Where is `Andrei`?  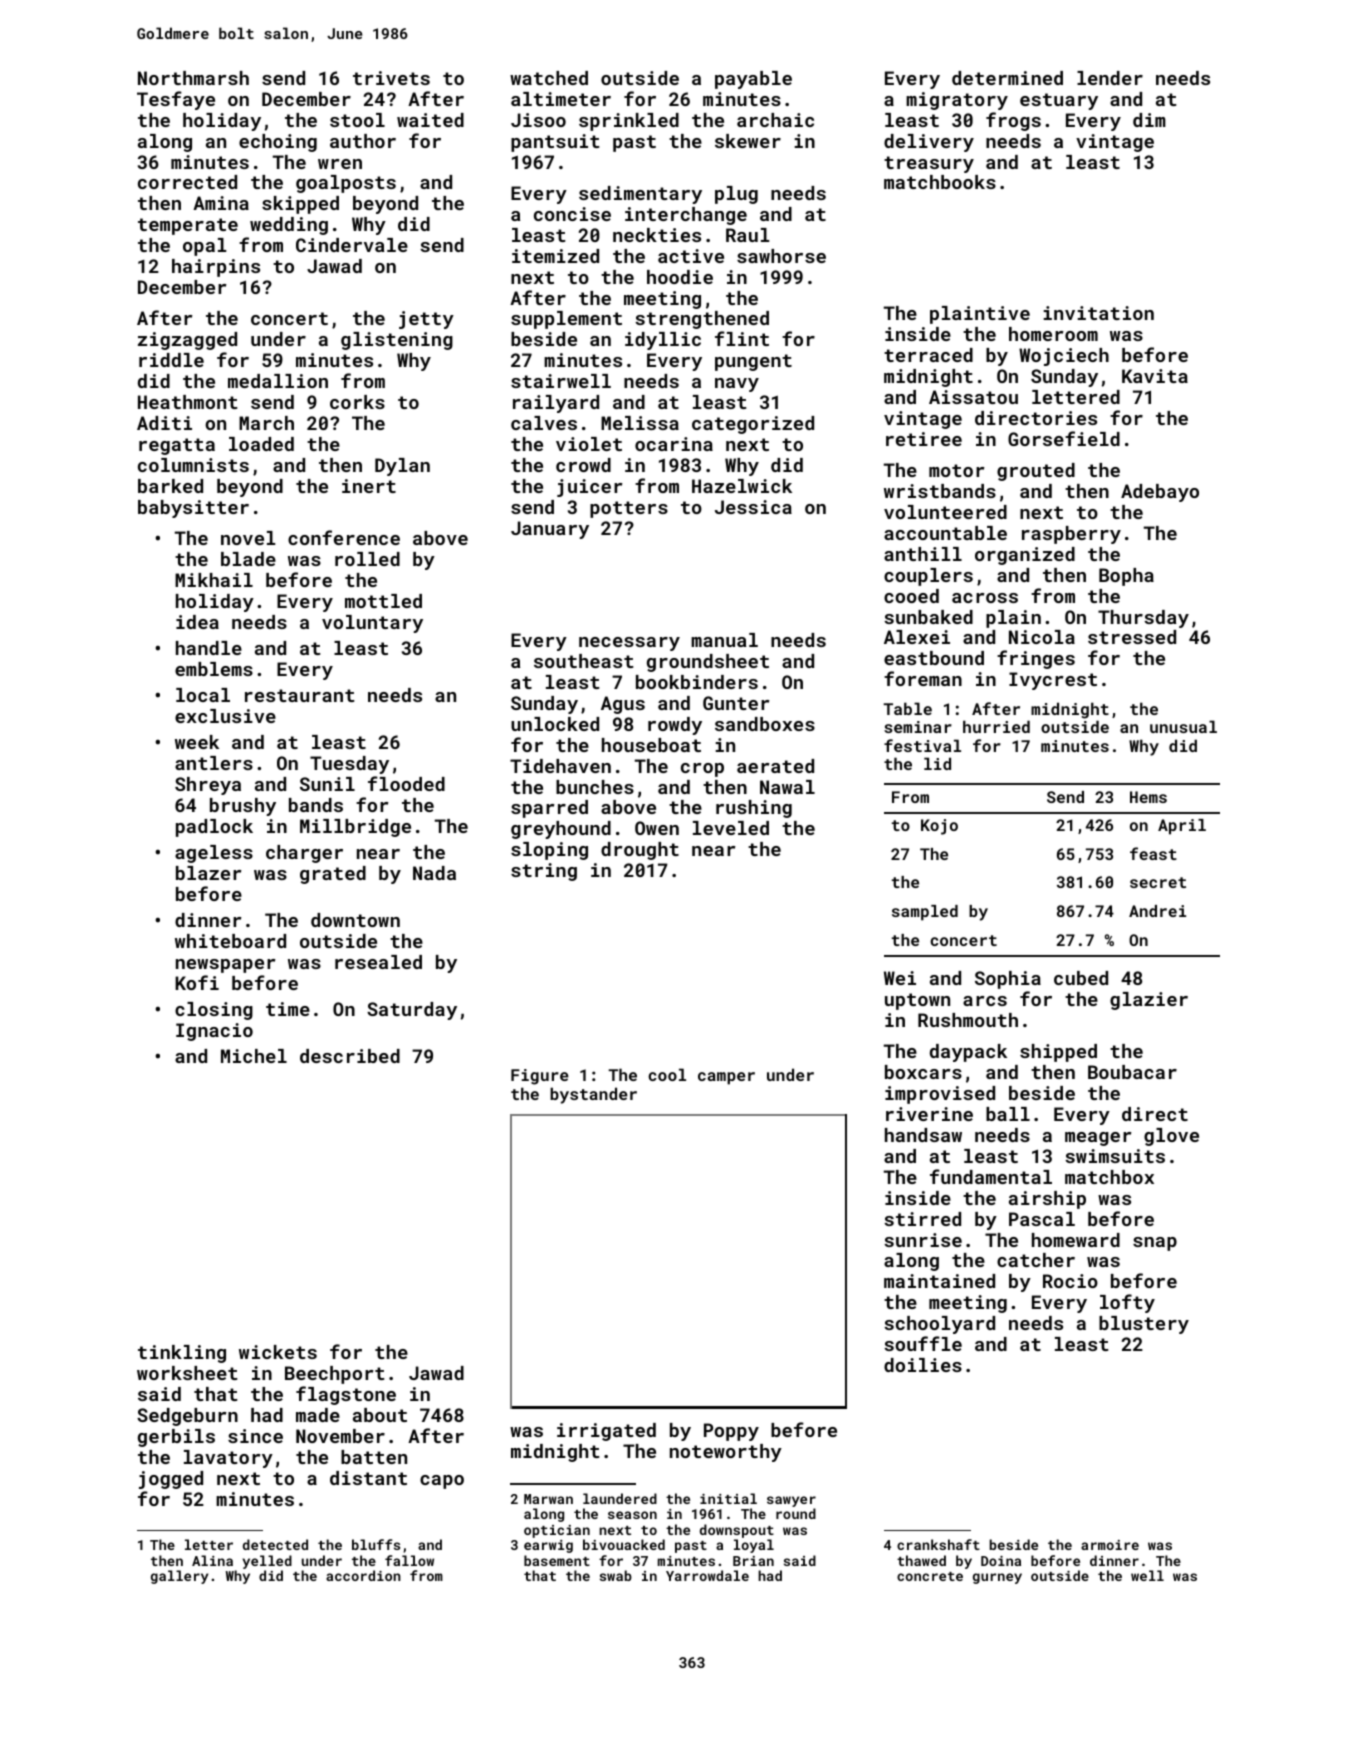 Andrei is located at coordinates (1157, 911).
